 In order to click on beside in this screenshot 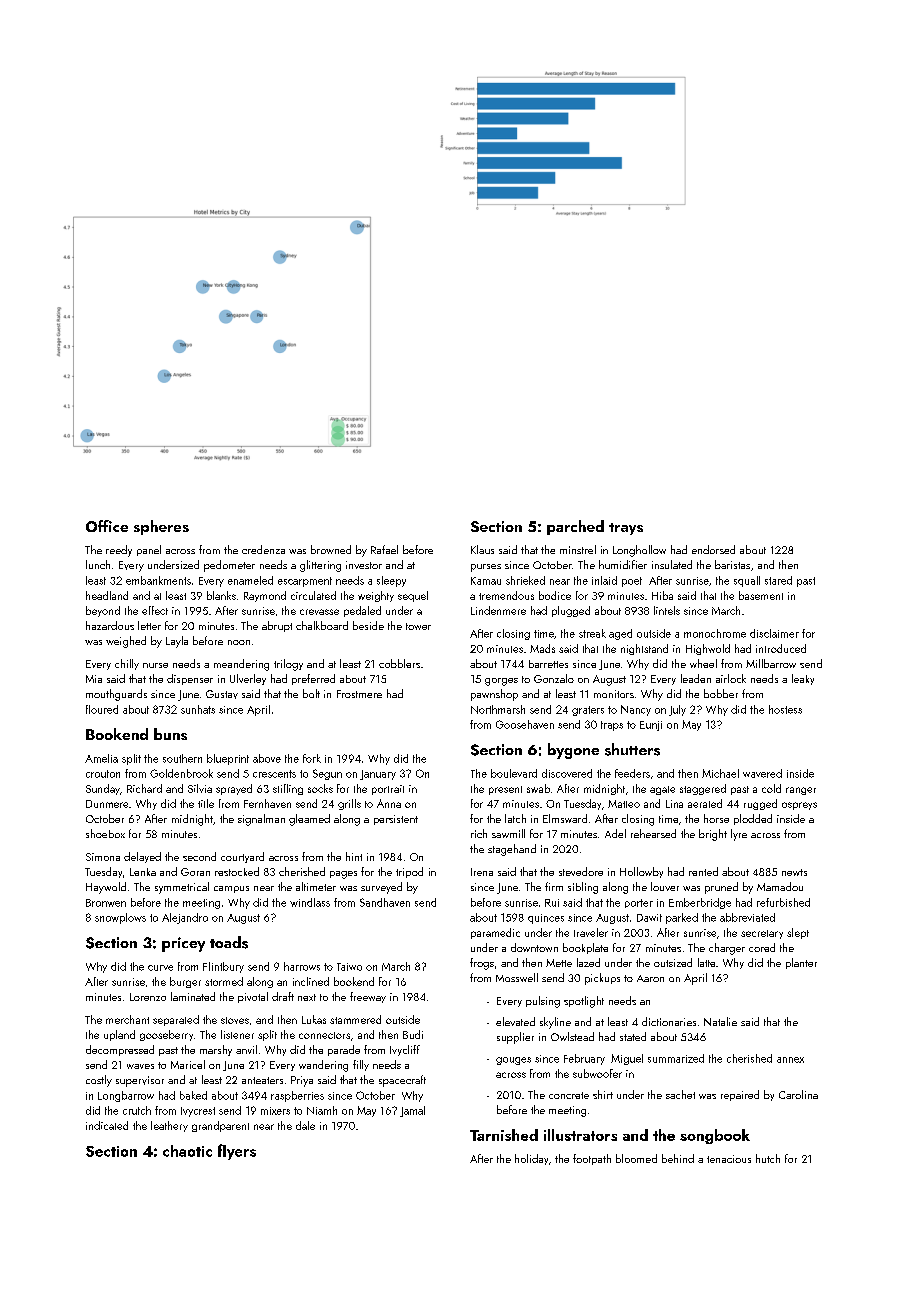, I will do `click(368, 625)`.
